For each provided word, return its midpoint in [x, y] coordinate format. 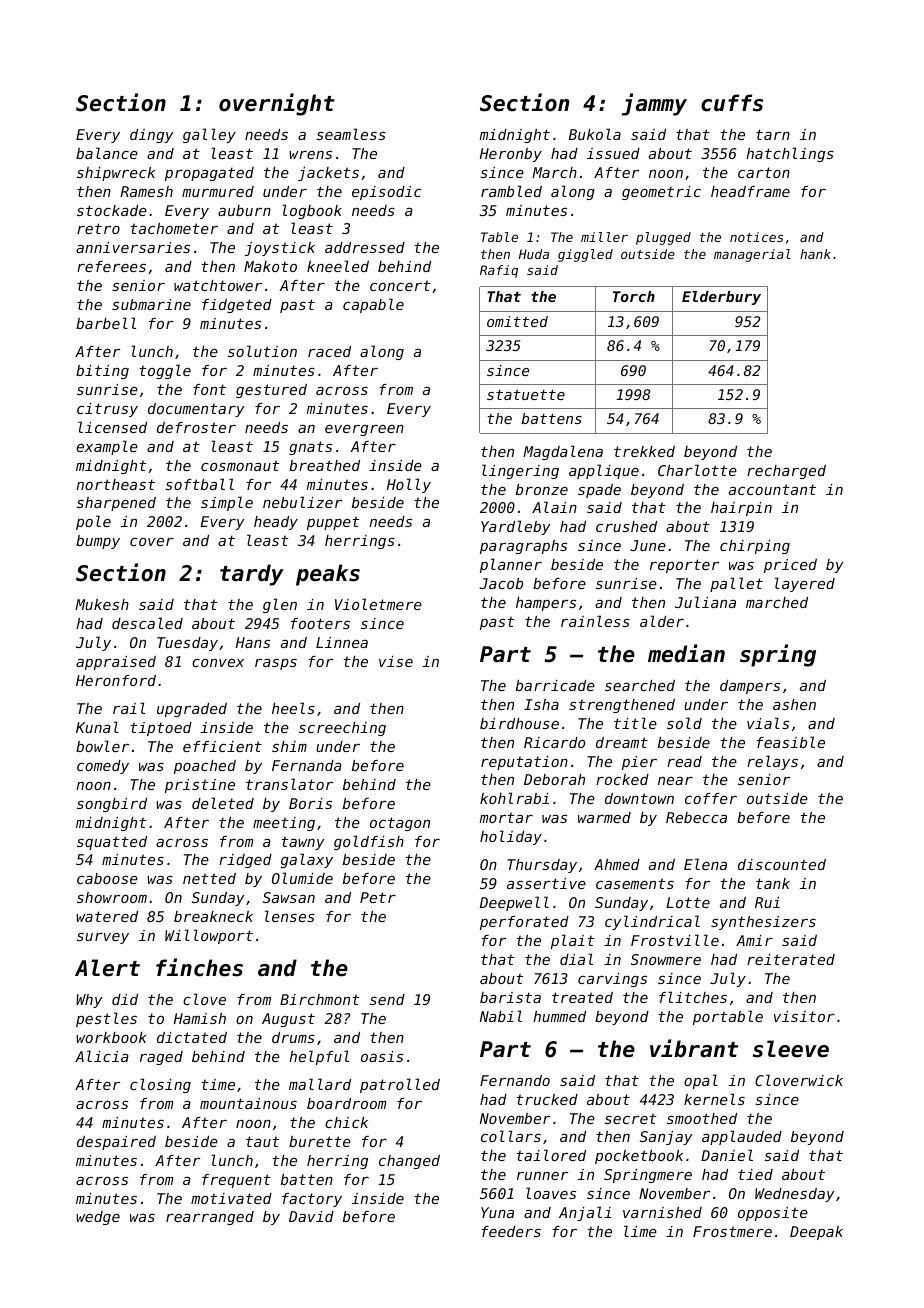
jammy [654, 104]
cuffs [732, 103]
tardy [252, 575]
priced [790, 566]
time [218, 1084]
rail [129, 708]
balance [107, 153]
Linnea [342, 642]
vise [396, 661]
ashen [794, 704]
